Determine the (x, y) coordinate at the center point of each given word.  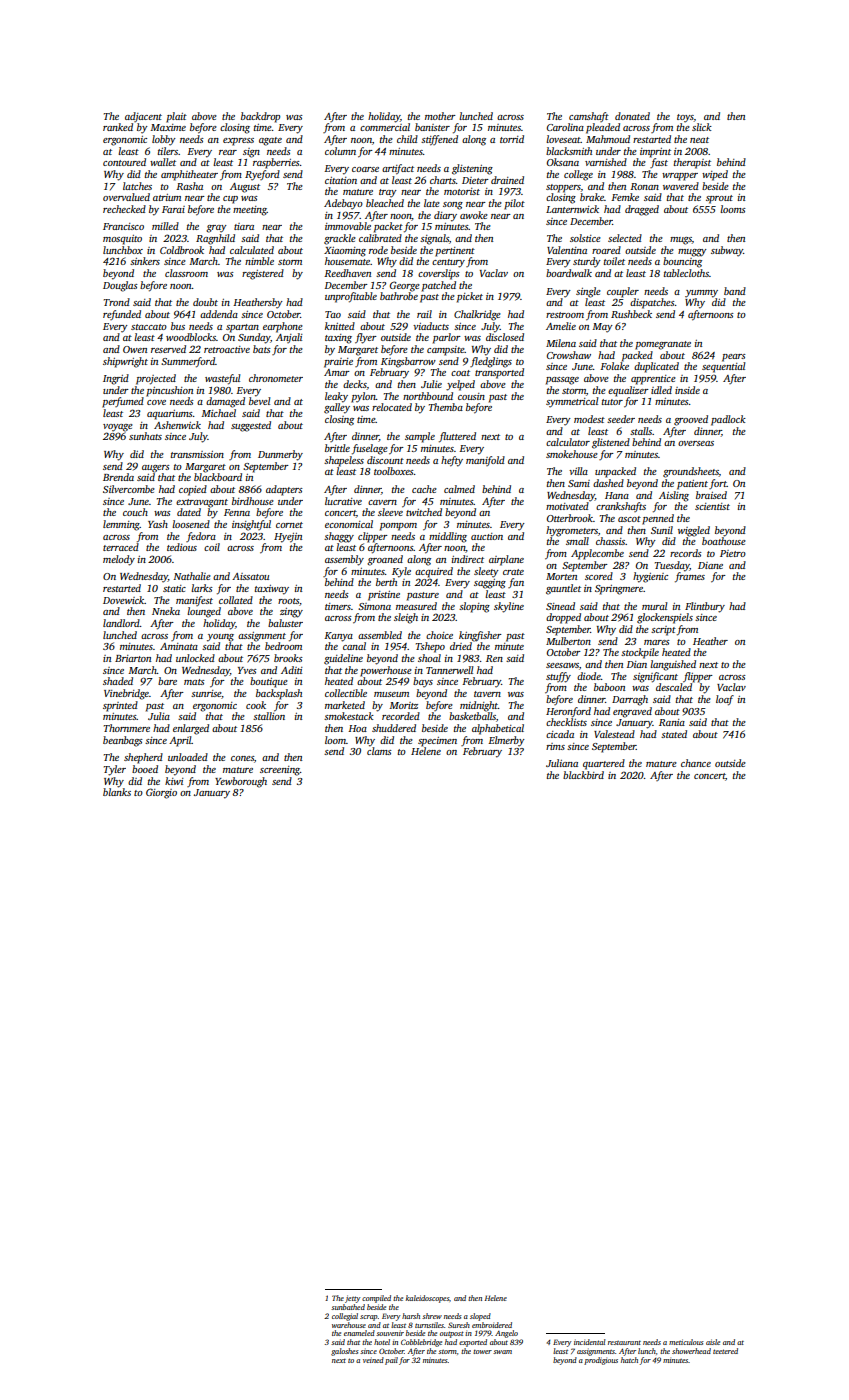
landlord (121, 623)
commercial (385, 127)
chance (696, 763)
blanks (117, 792)
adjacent (143, 117)
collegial (345, 1317)
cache (424, 489)
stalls (641, 431)
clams (379, 751)
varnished (606, 162)
